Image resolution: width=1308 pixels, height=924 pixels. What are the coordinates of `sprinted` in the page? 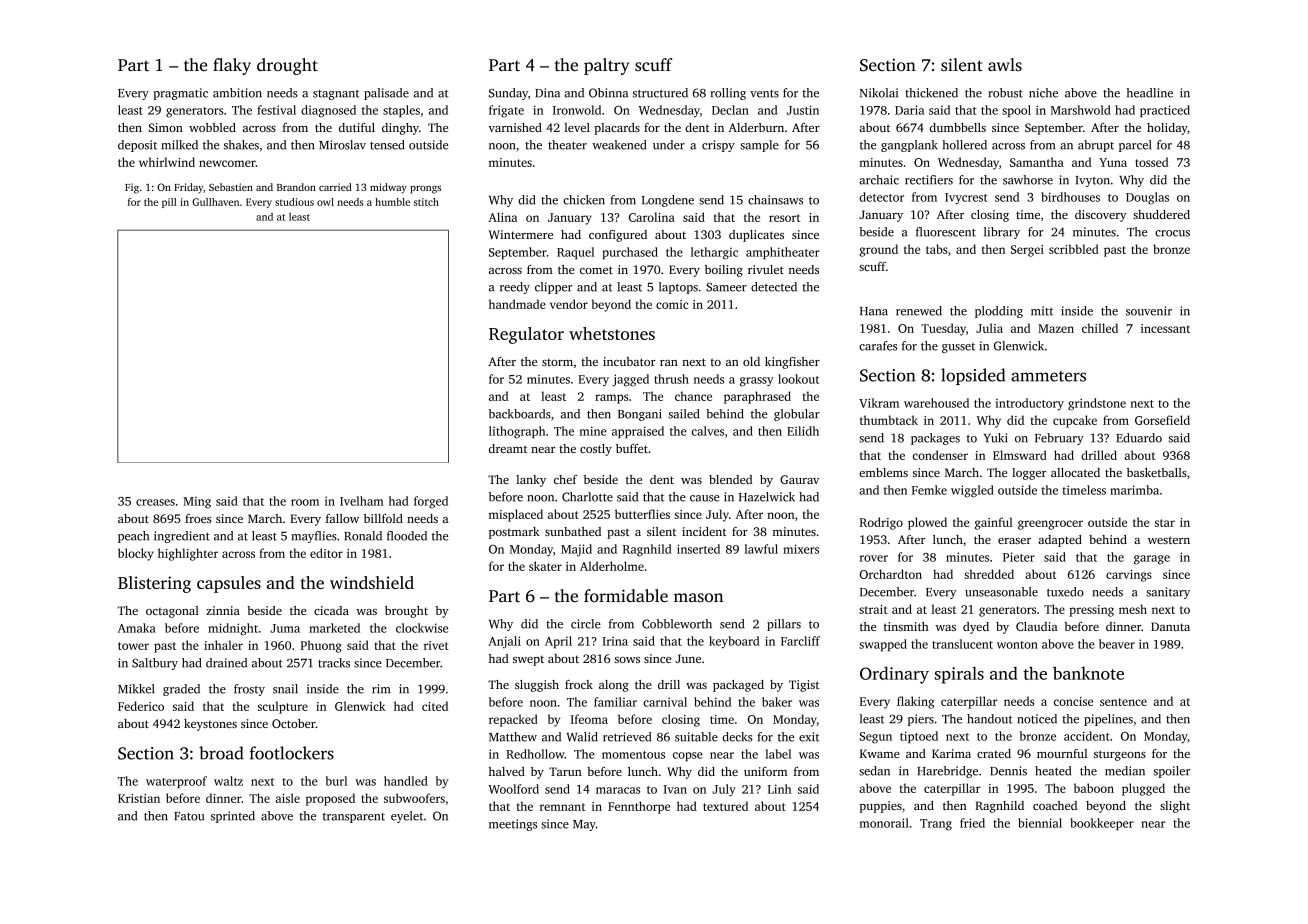 It's located at (233, 817).
